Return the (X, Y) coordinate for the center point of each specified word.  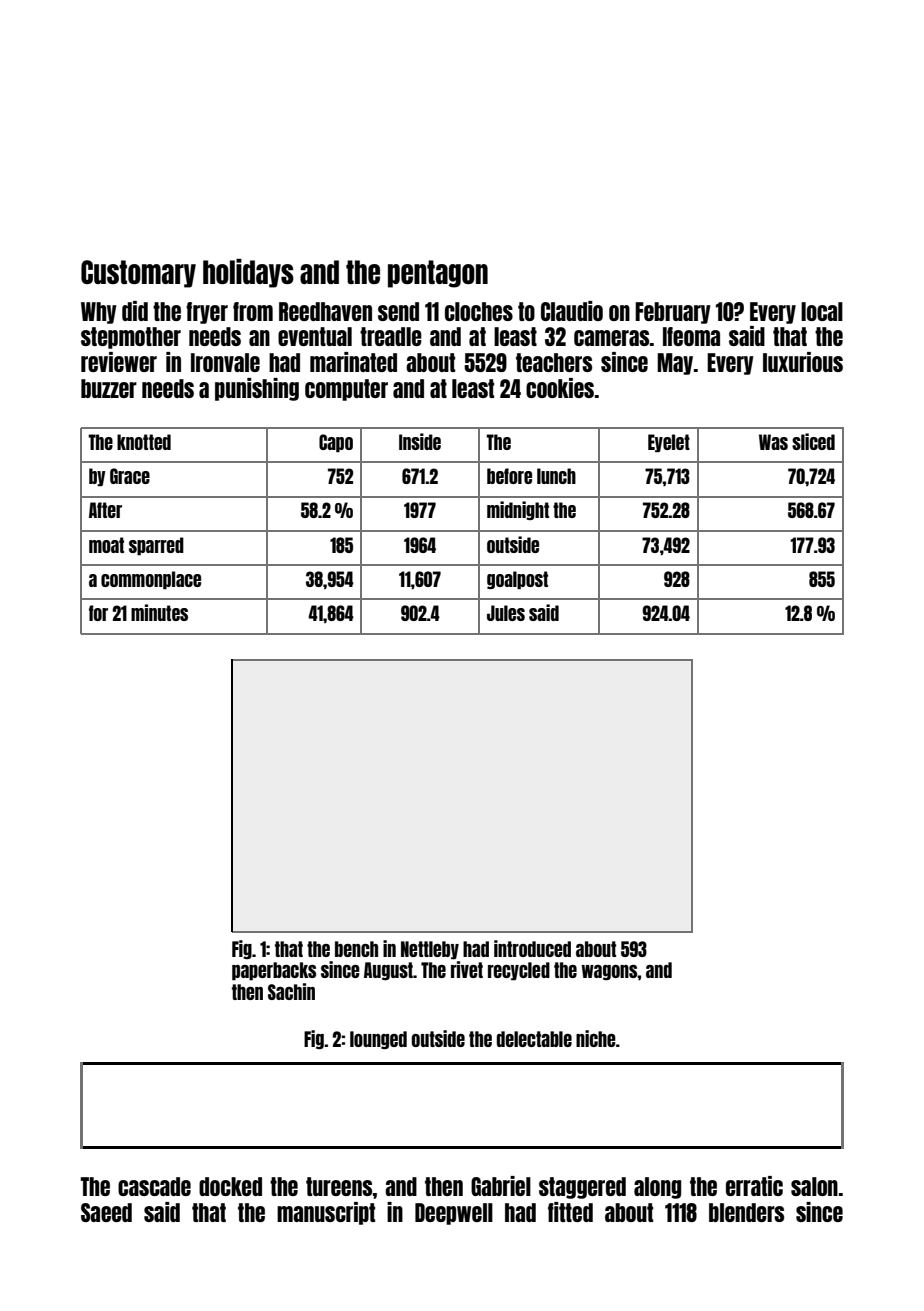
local (822, 311)
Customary (138, 274)
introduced (532, 948)
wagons (609, 973)
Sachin (291, 991)
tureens (339, 1186)
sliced (813, 441)
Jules (506, 613)
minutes (159, 612)
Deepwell (454, 1214)
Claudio (572, 311)
